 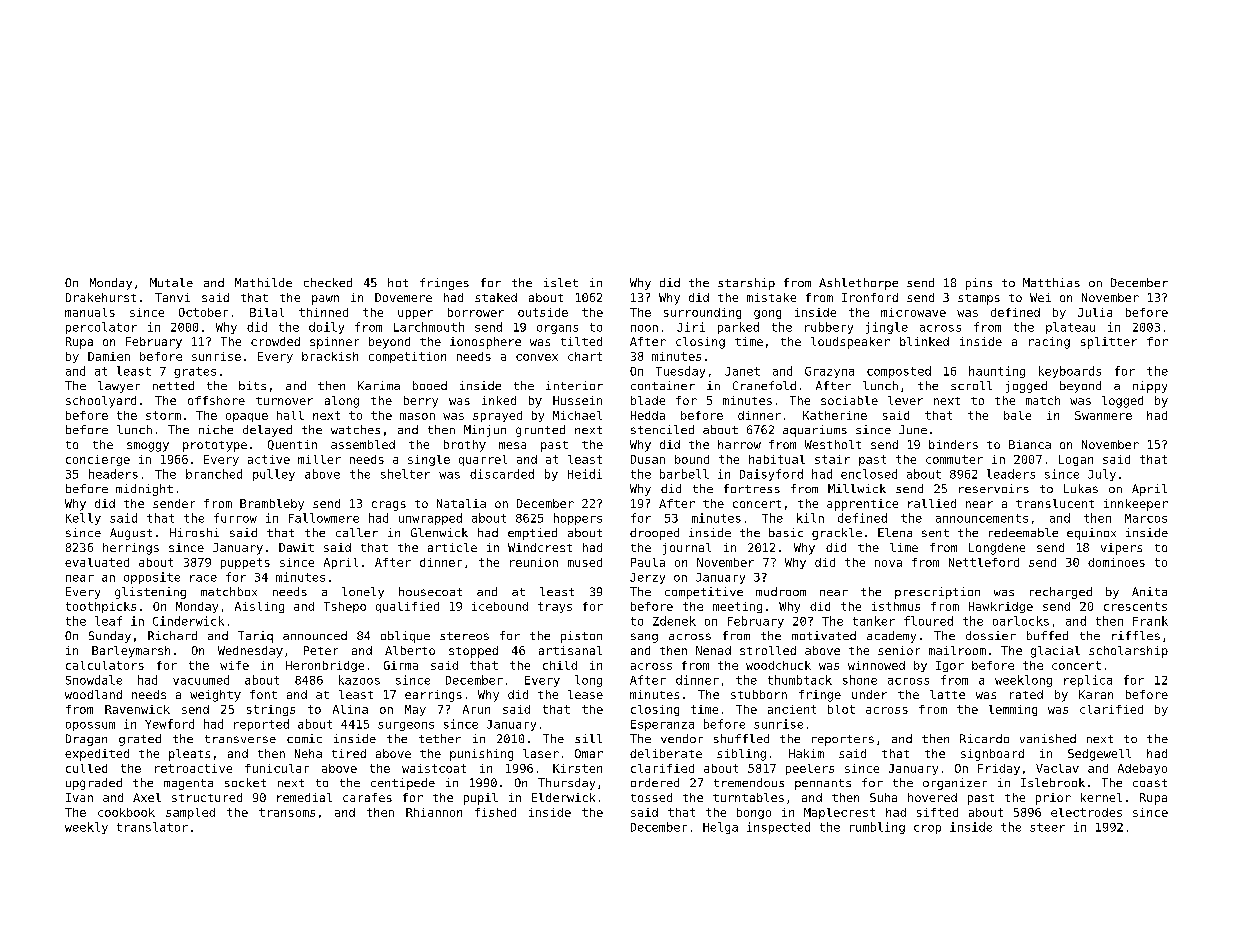 What do you see at coordinates (109, 356) in the screenshot?
I see `Damien` at bounding box center [109, 356].
